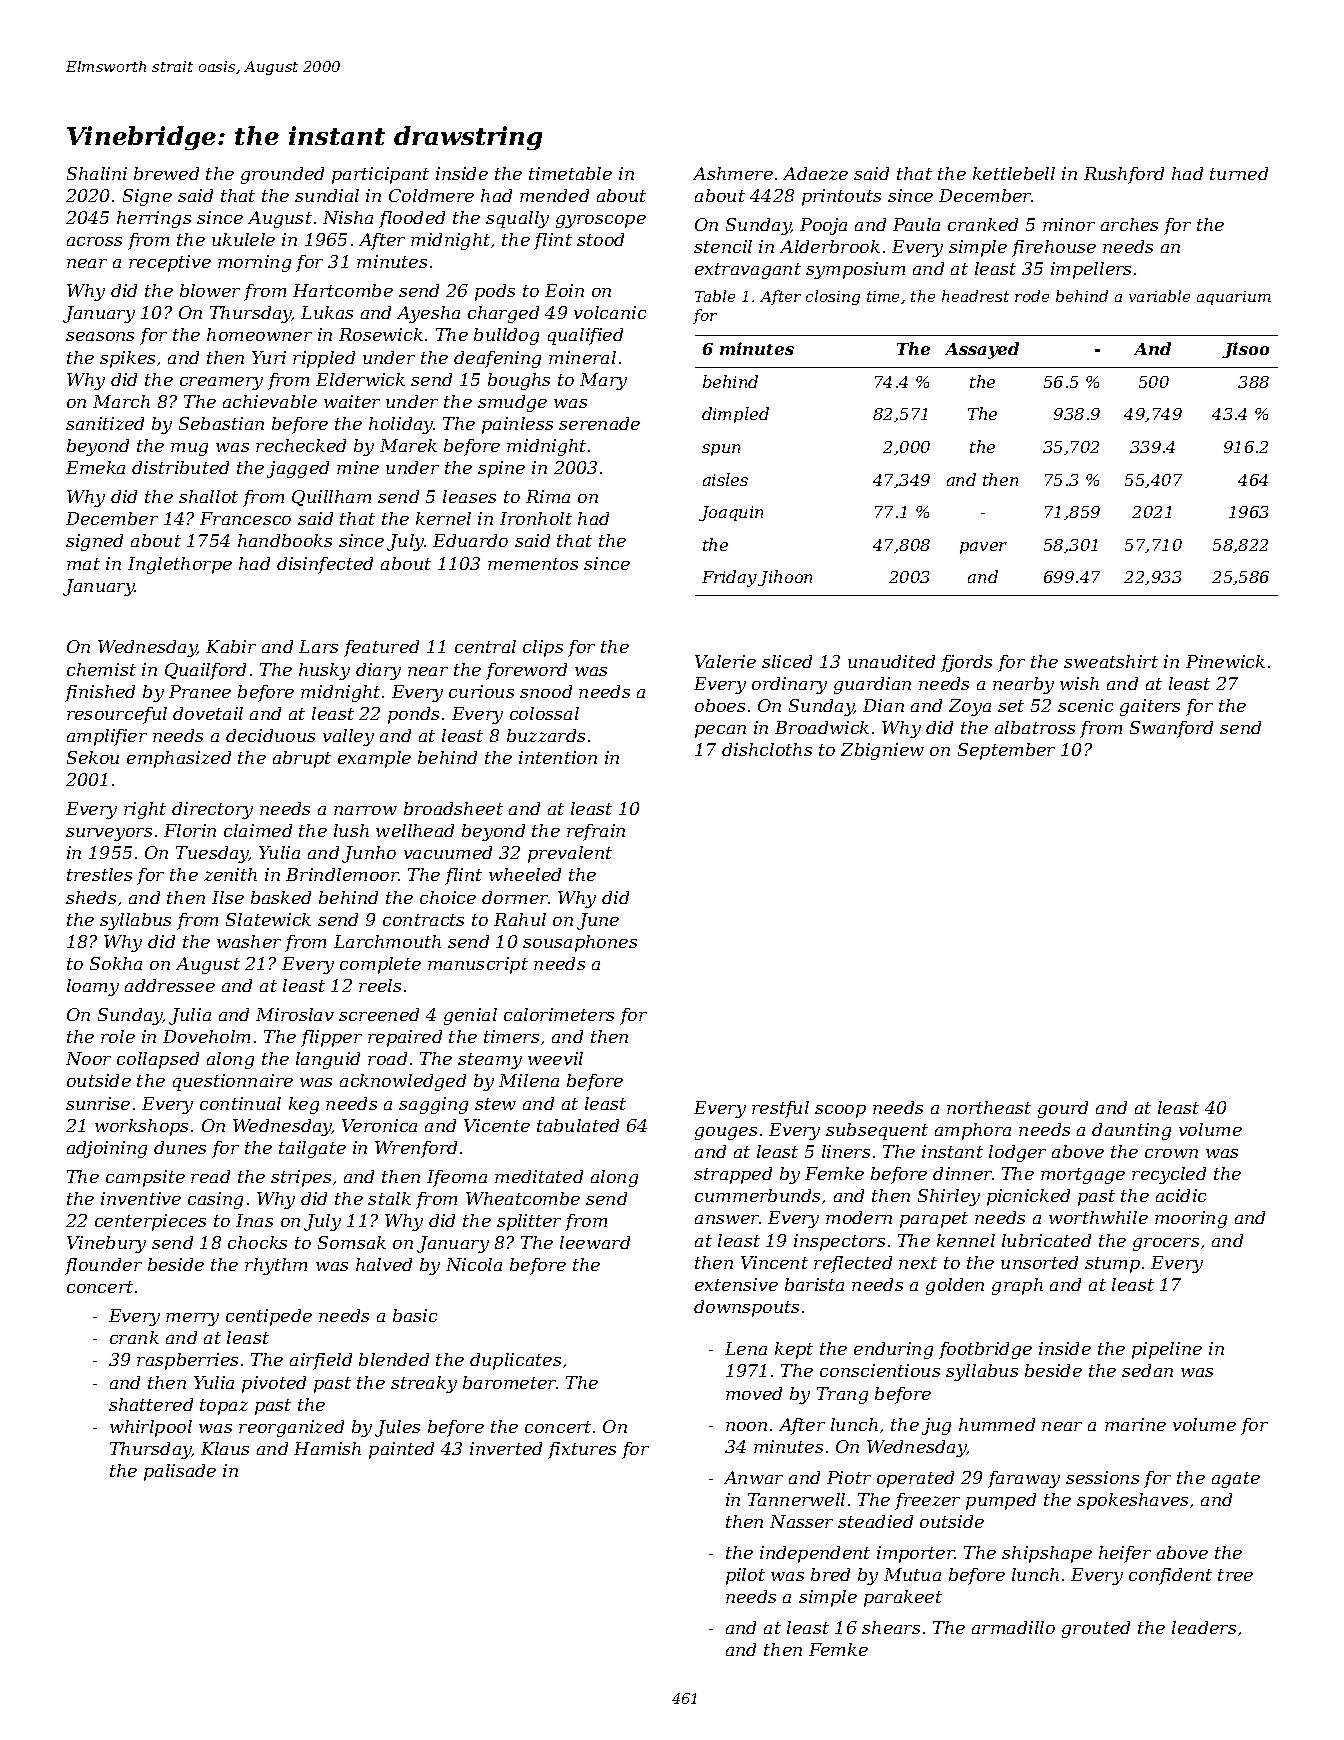 The width and height of the screenshot is (1344, 1740). I want to click on Assayed, so click(982, 350).
